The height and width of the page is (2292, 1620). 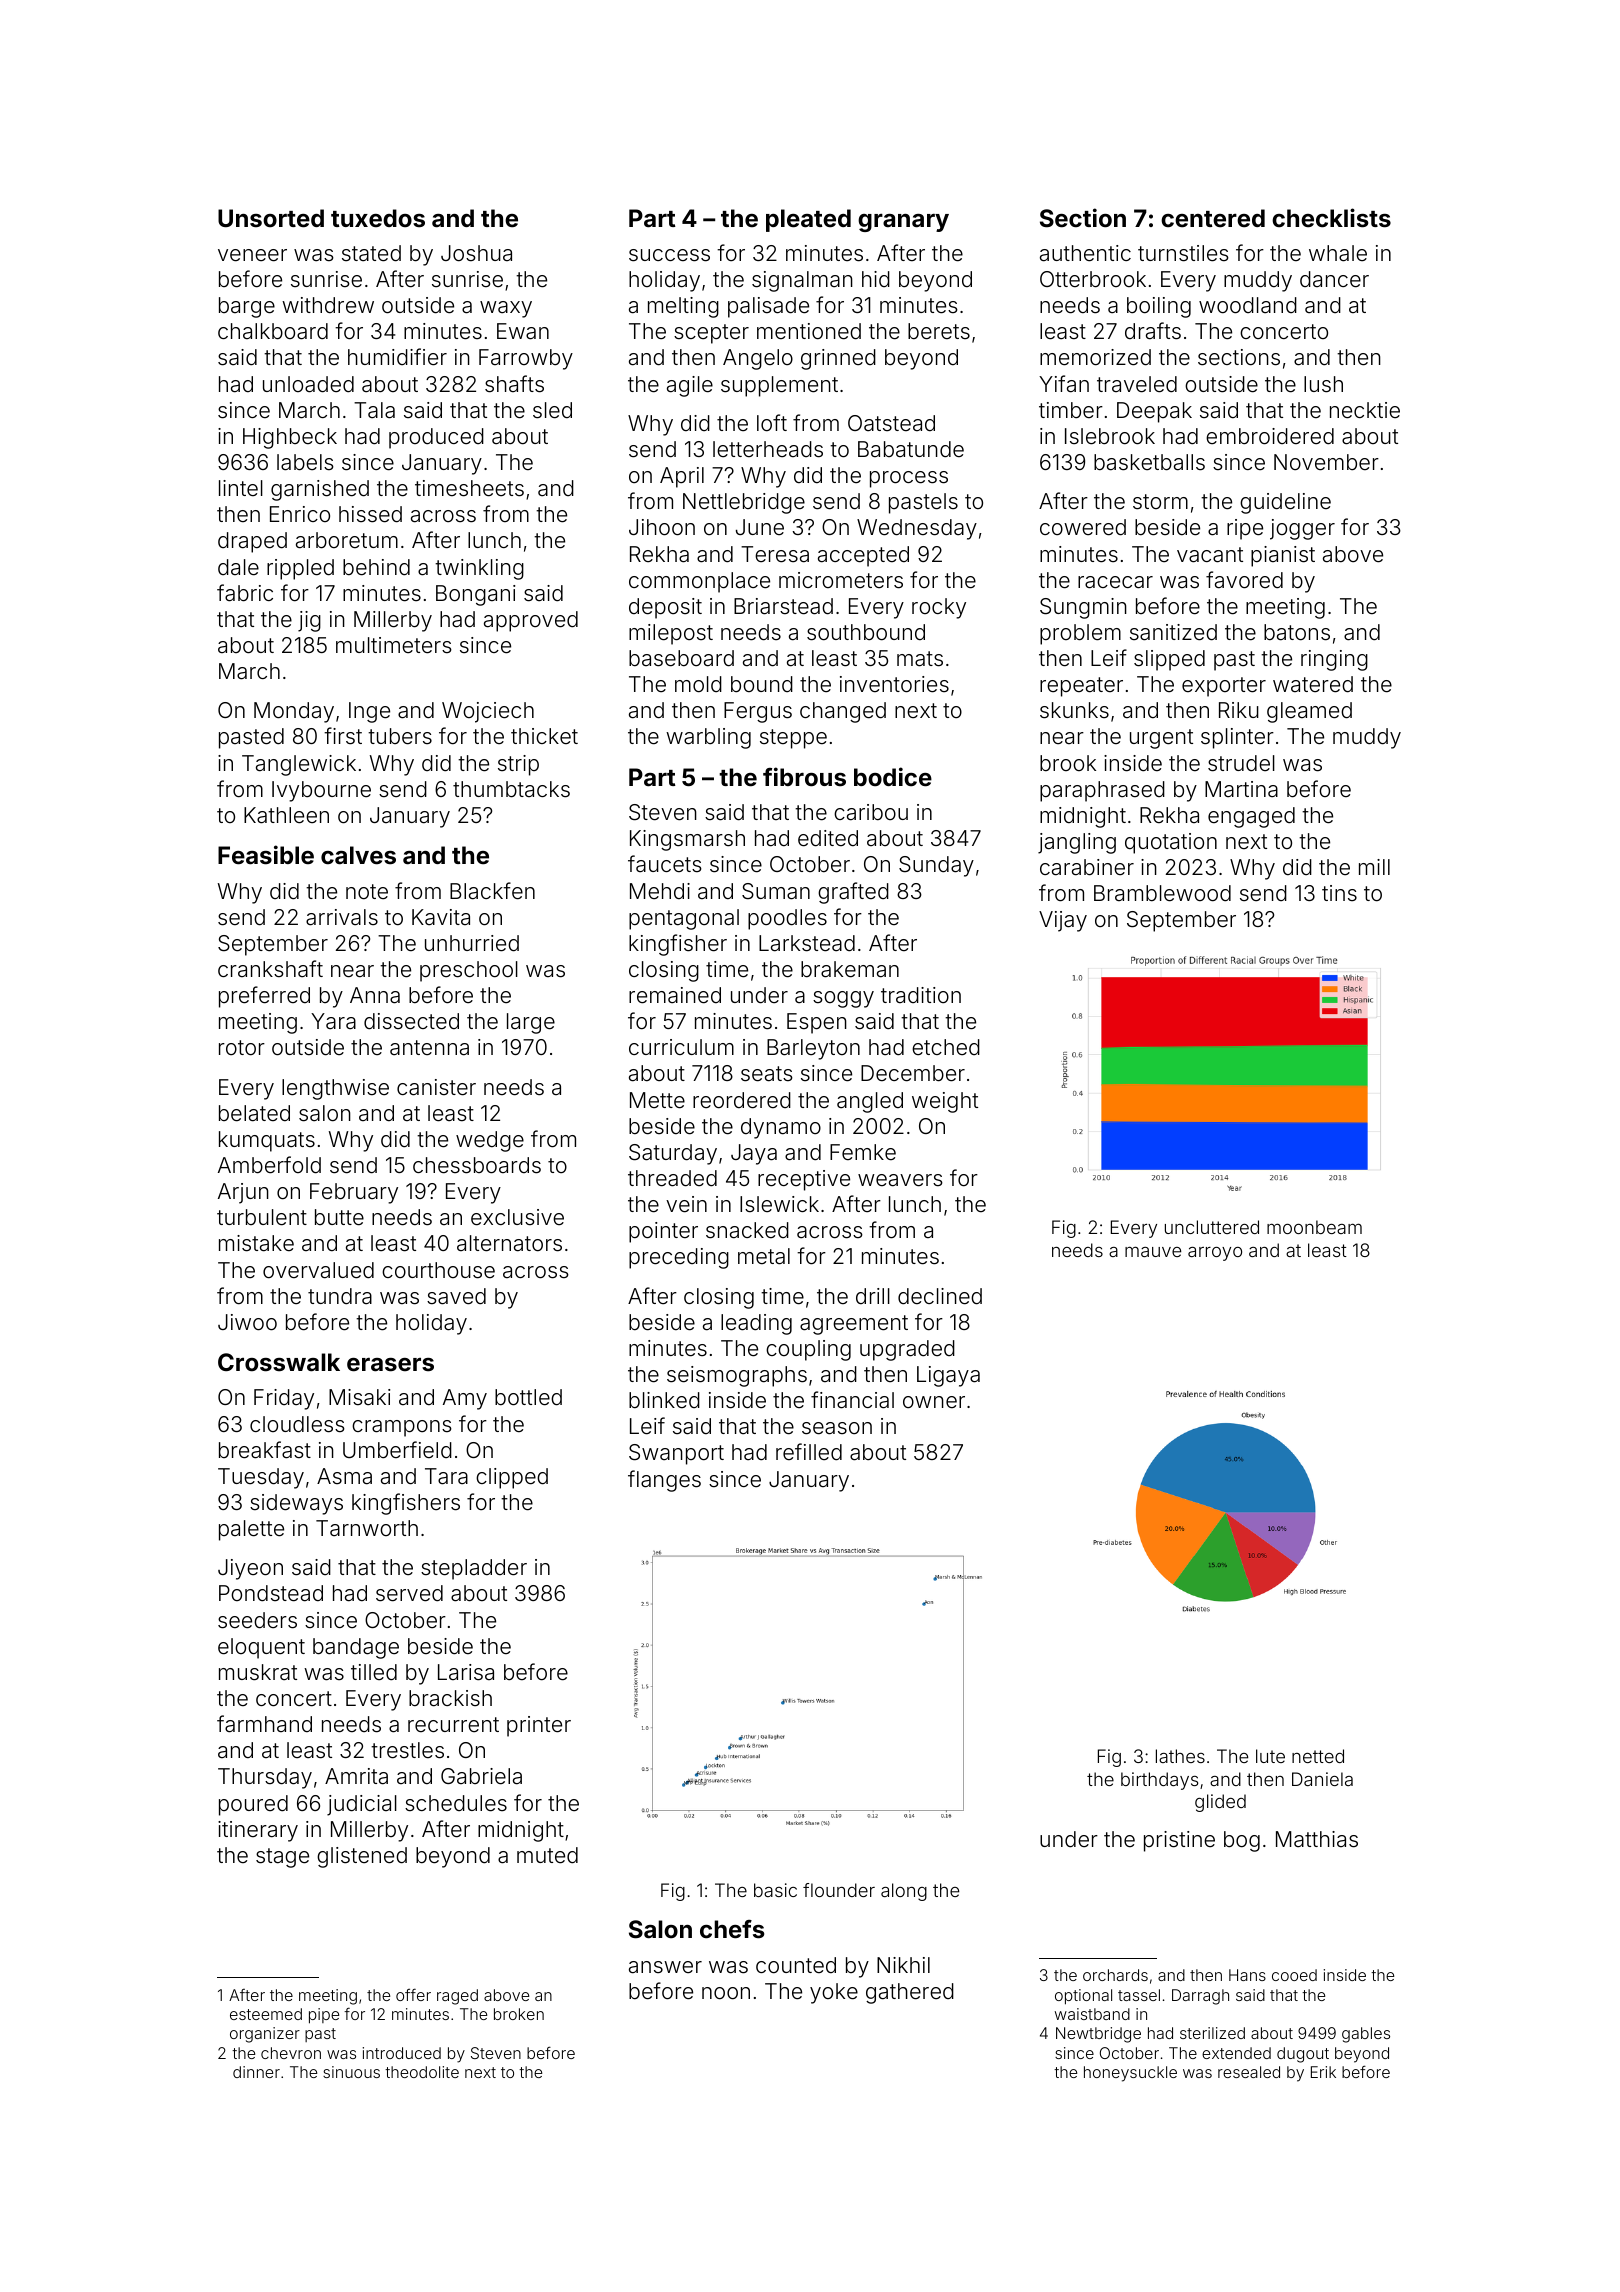 I want to click on lathes, so click(x=1180, y=1756).
